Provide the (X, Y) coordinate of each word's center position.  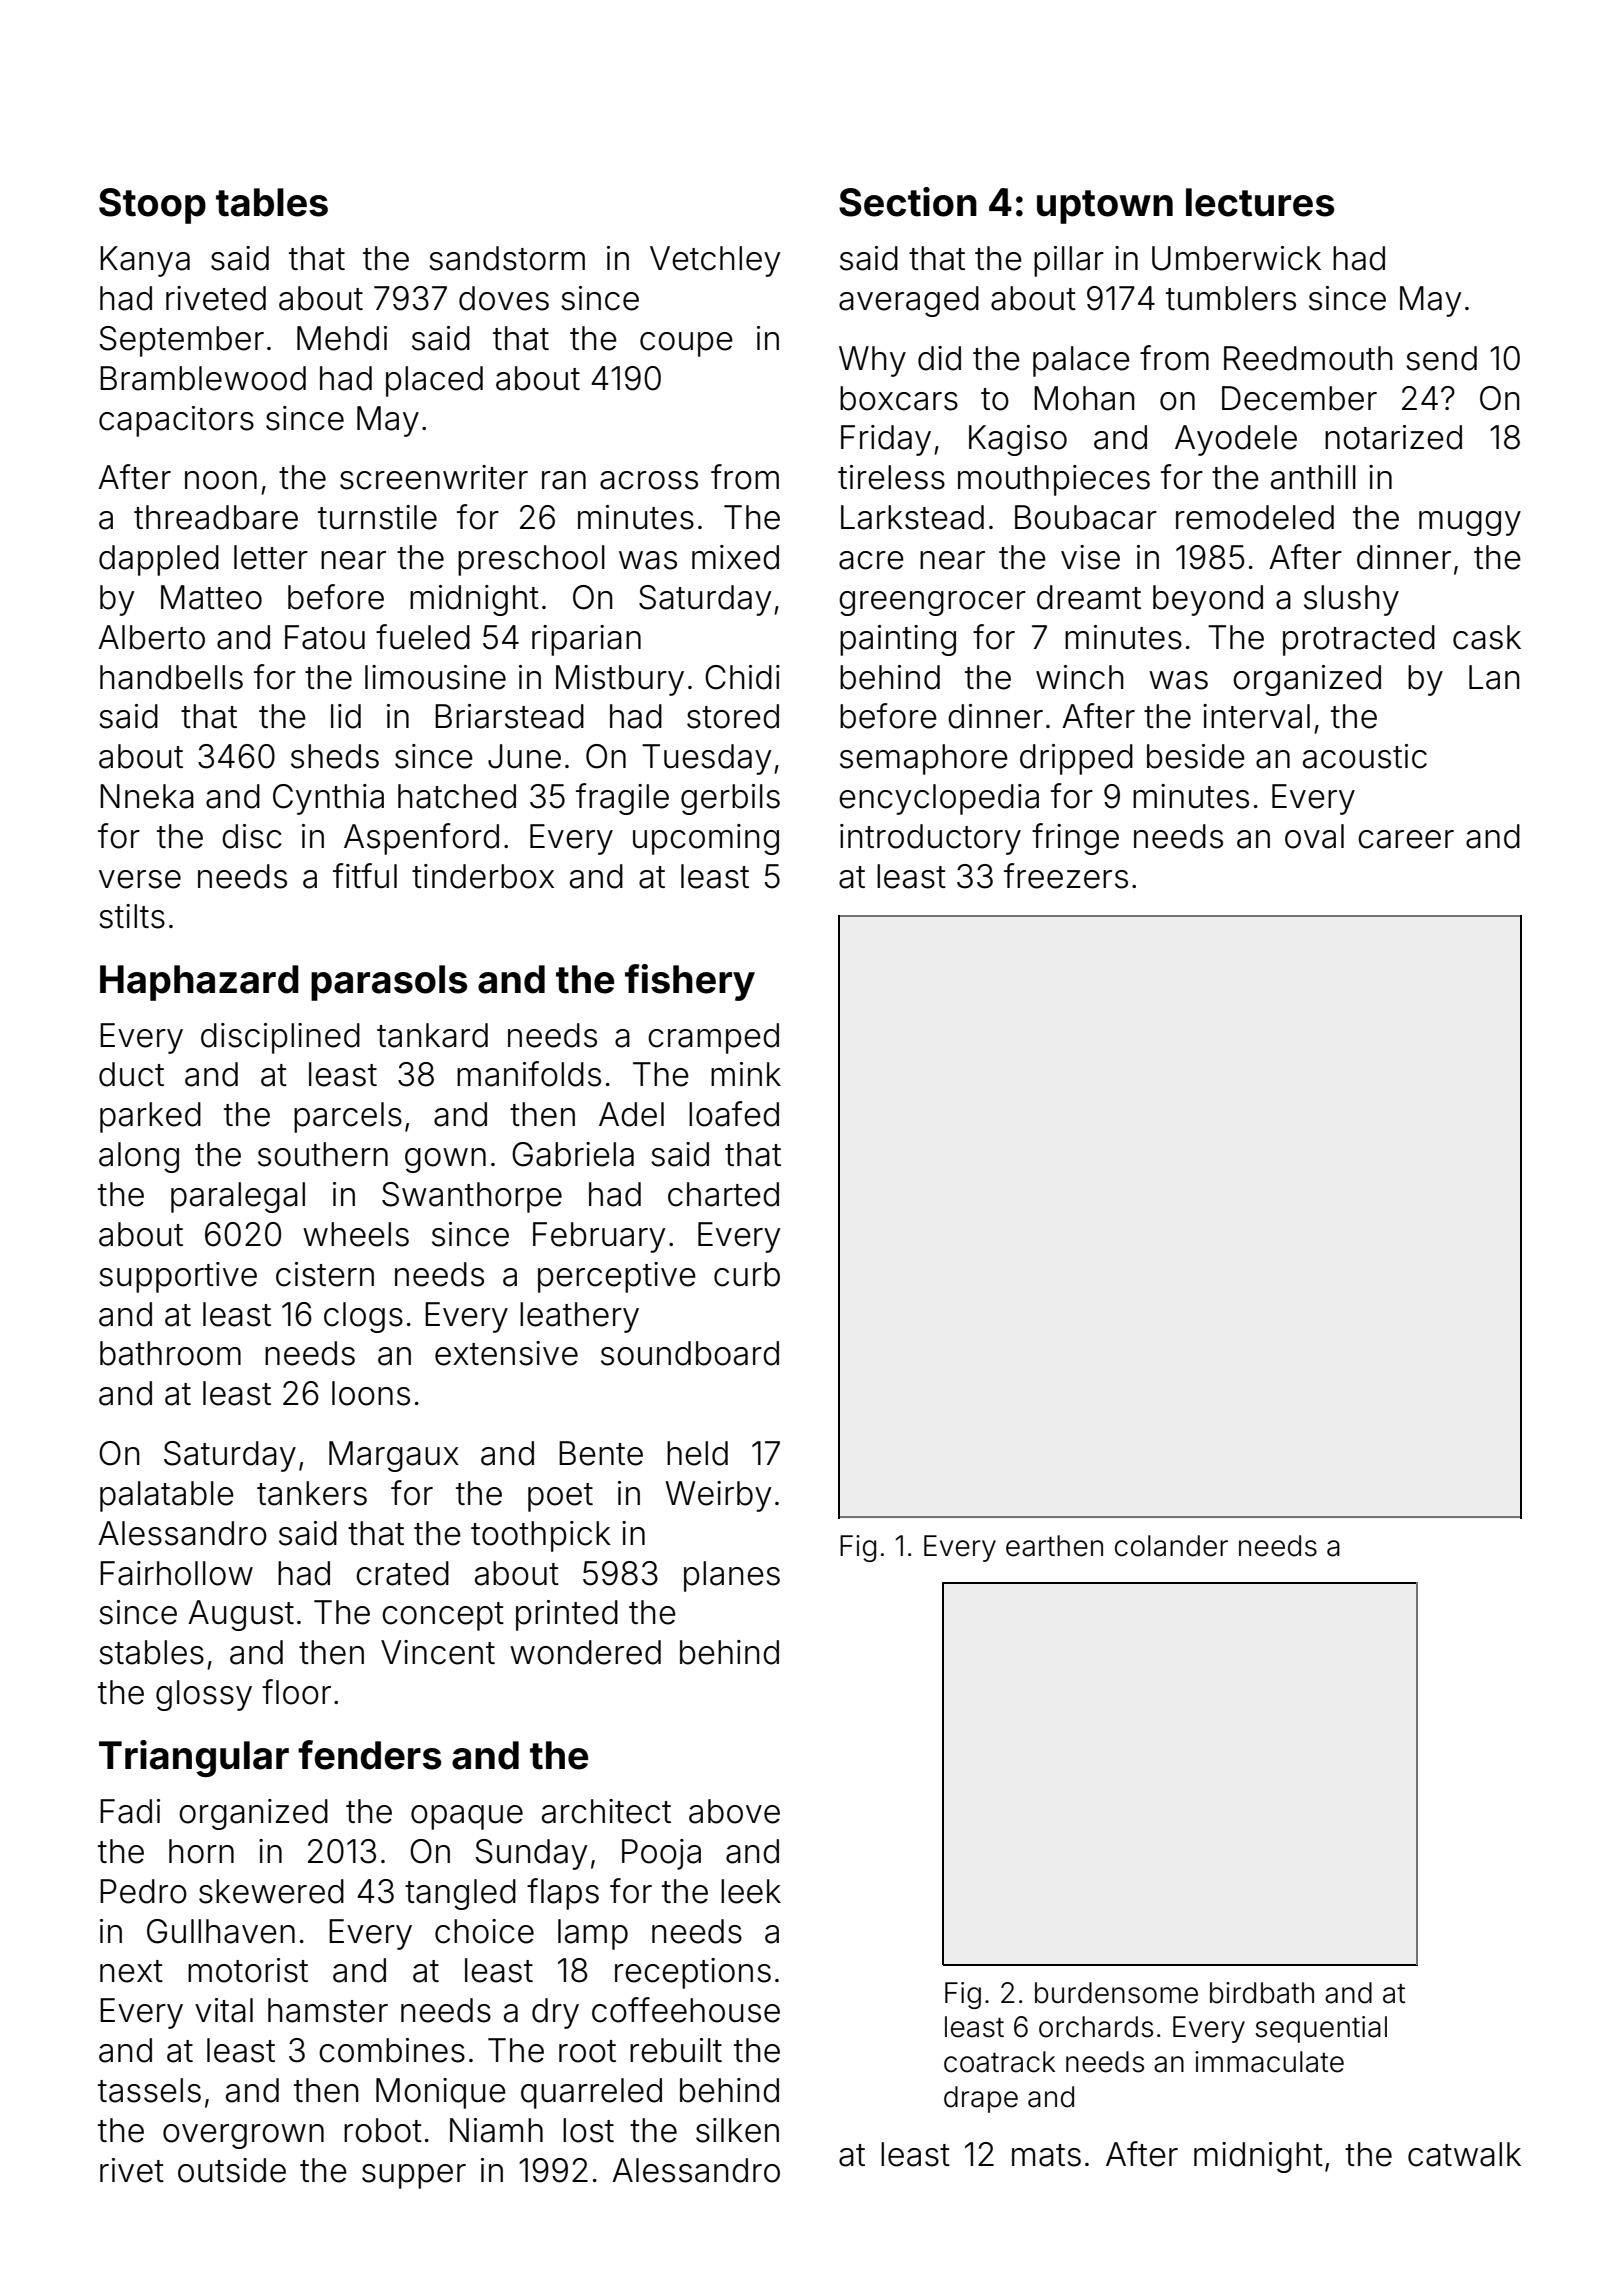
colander (1171, 1546)
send (1441, 358)
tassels (149, 2090)
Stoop (152, 206)
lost (588, 2130)
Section (908, 202)
